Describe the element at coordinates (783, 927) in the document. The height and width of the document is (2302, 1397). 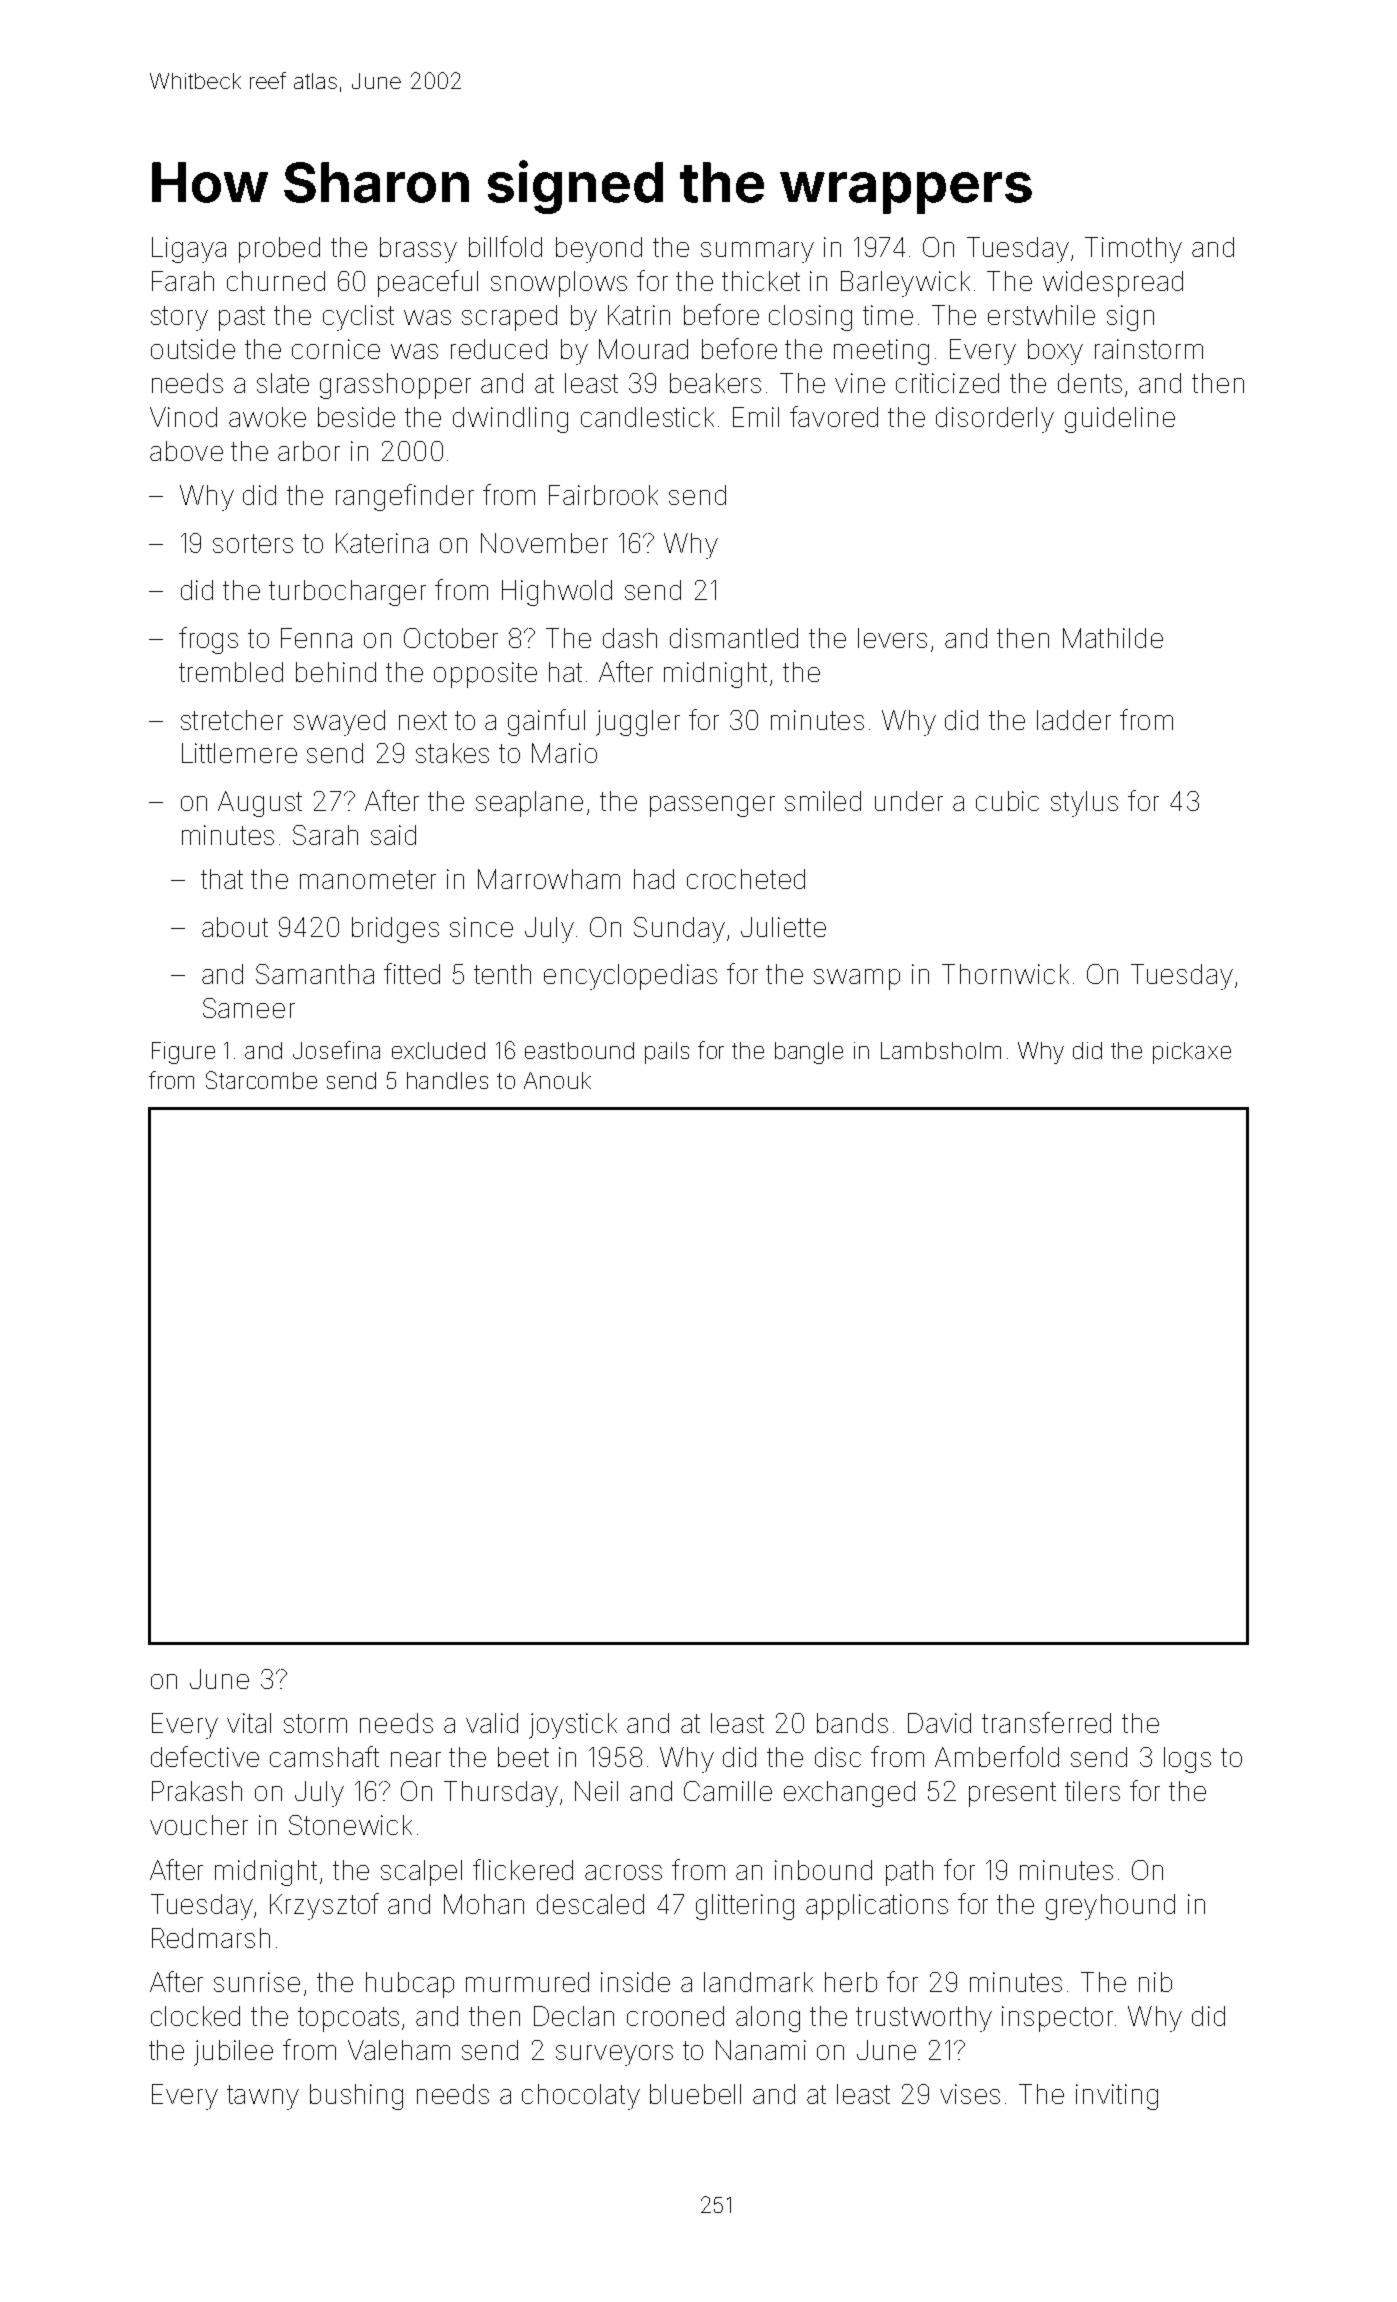
I see `Juliette` at that location.
